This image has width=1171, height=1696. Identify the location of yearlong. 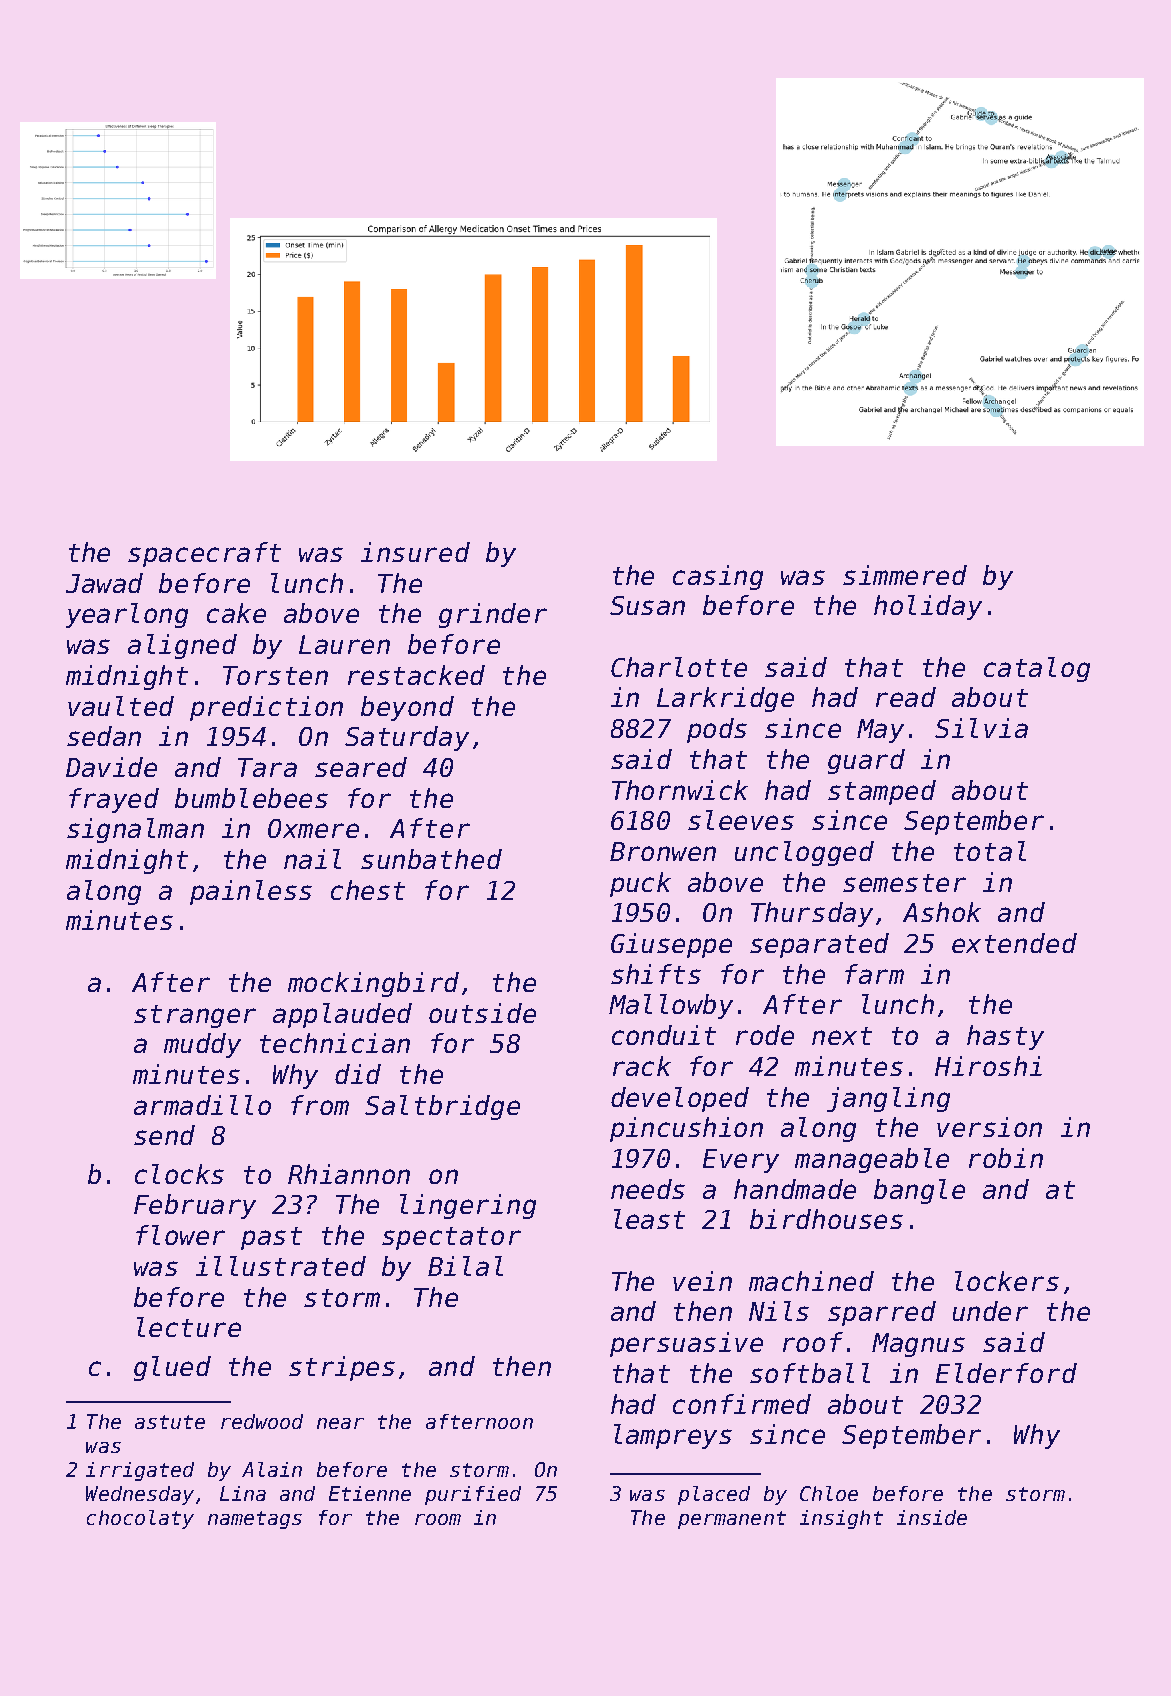
(127, 615).
